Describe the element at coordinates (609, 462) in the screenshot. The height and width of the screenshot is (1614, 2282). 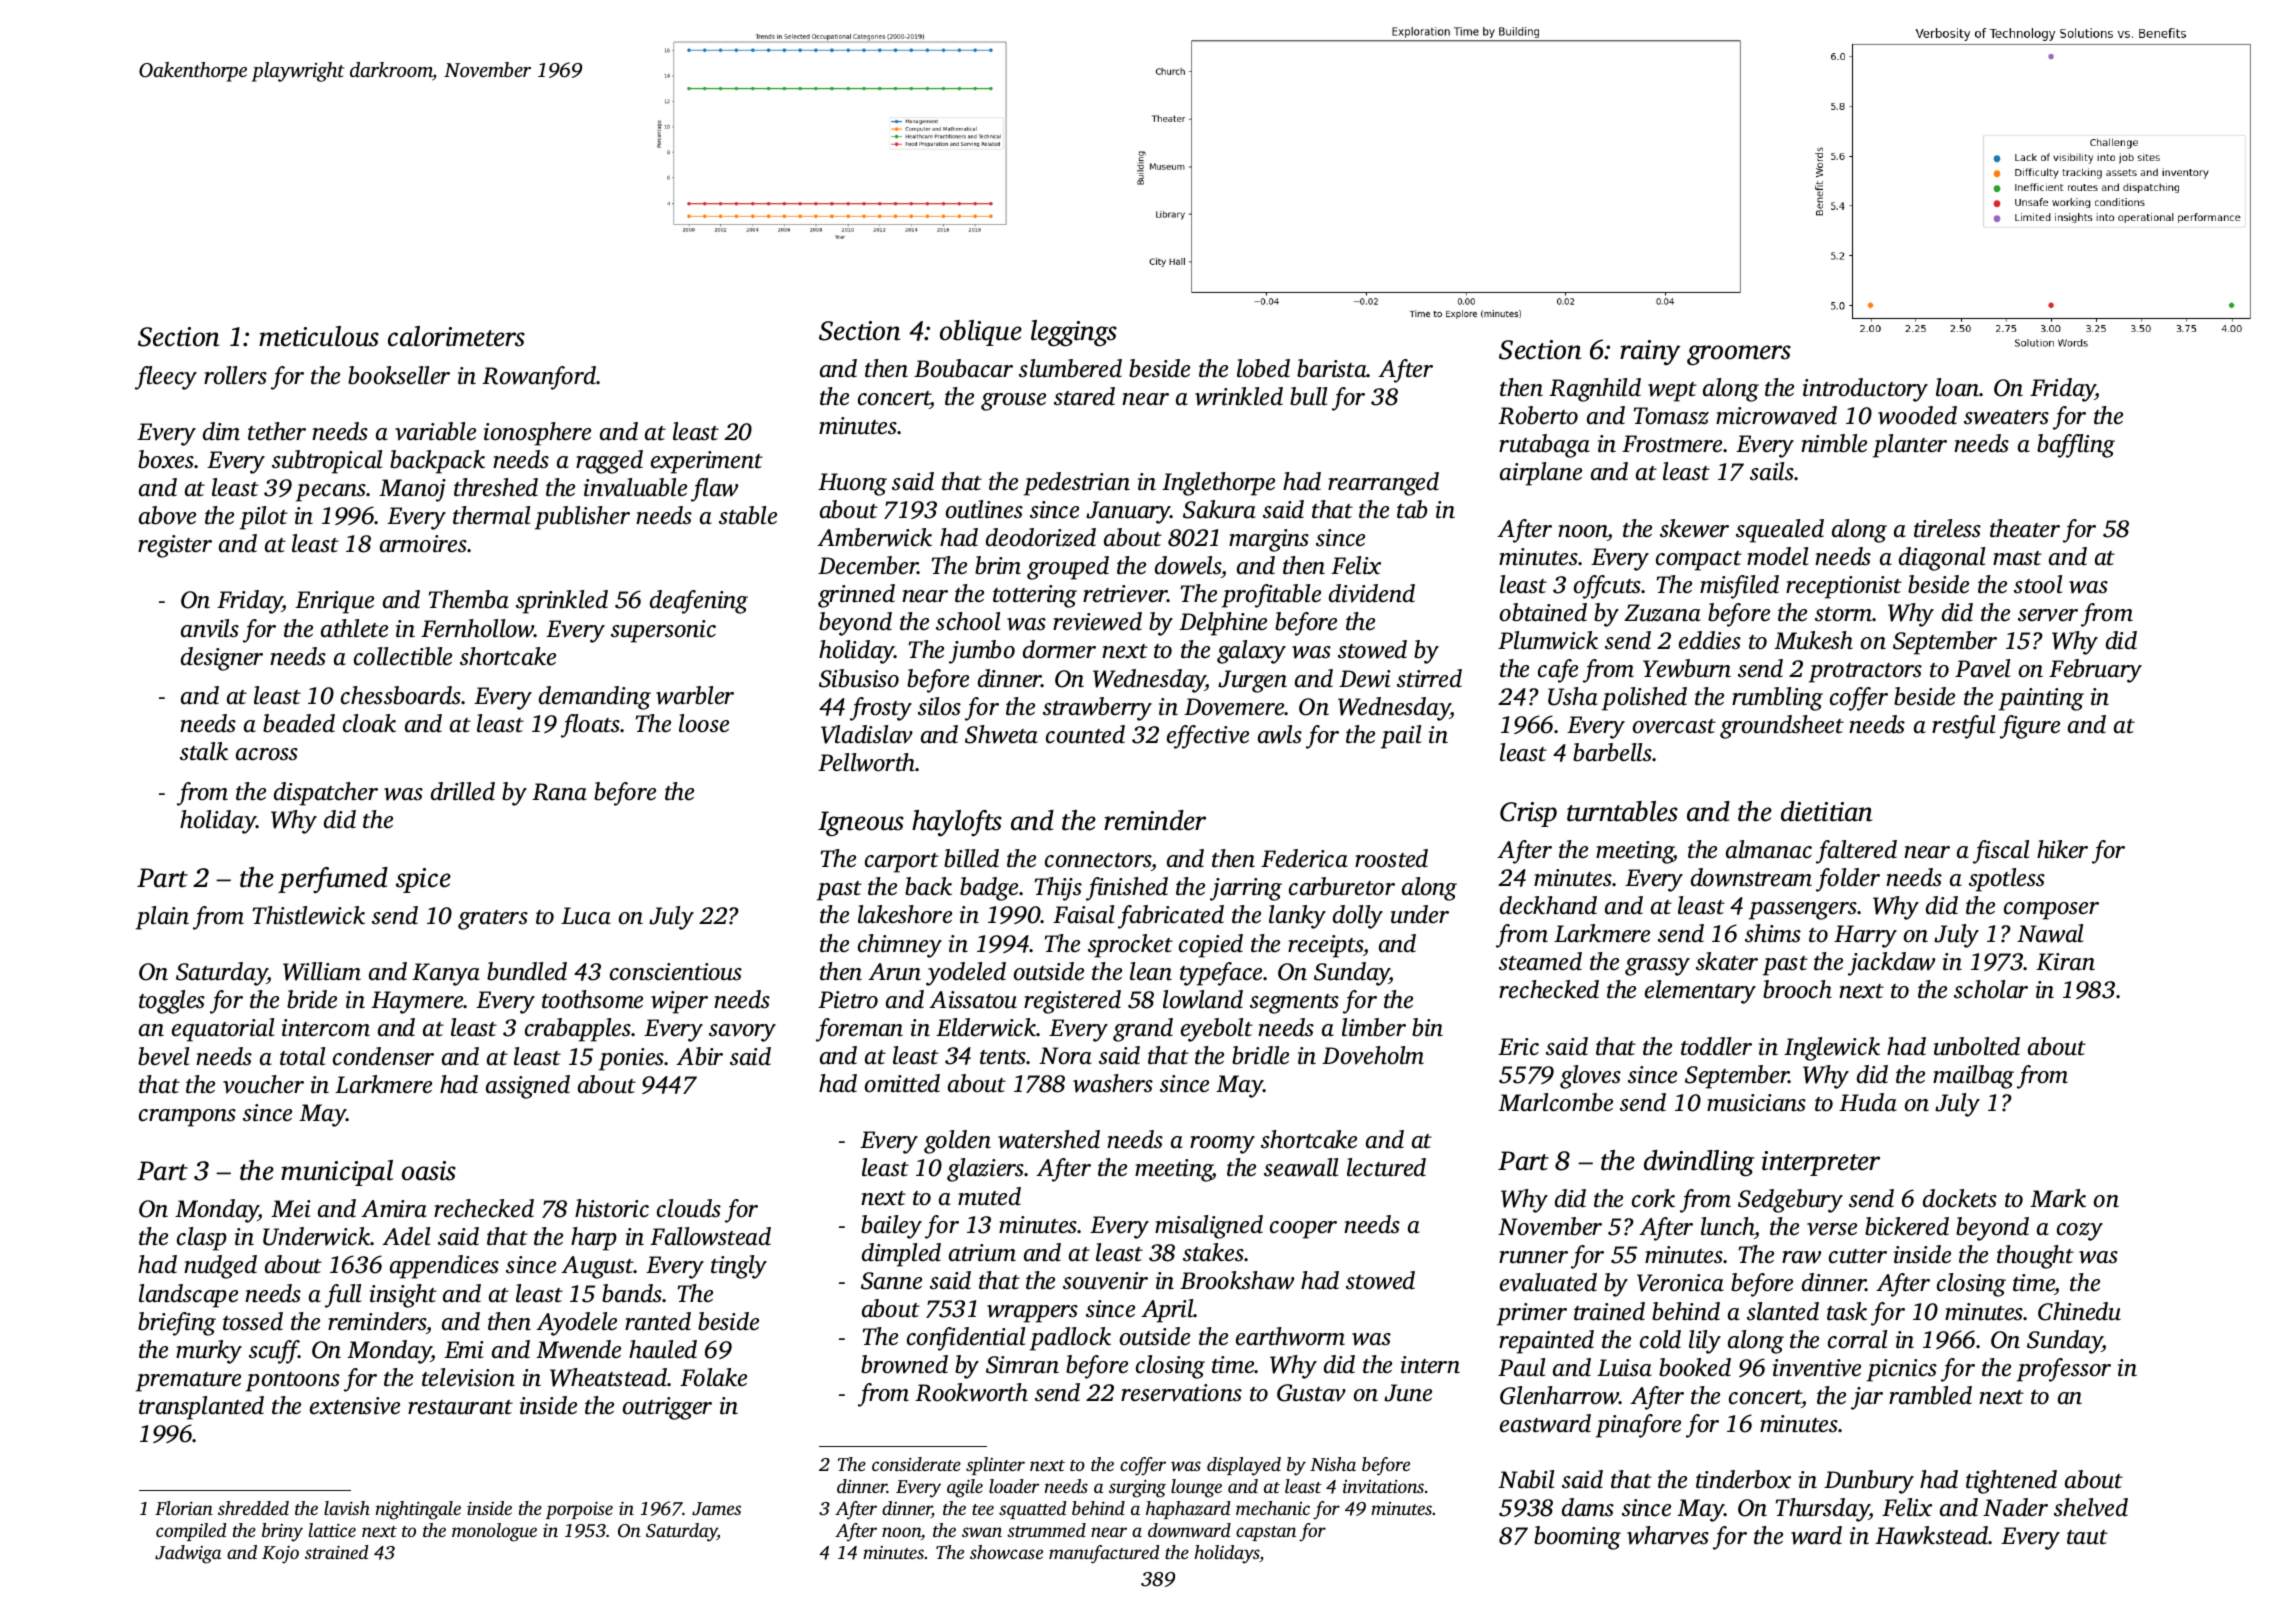
I see `ragged` at that location.
